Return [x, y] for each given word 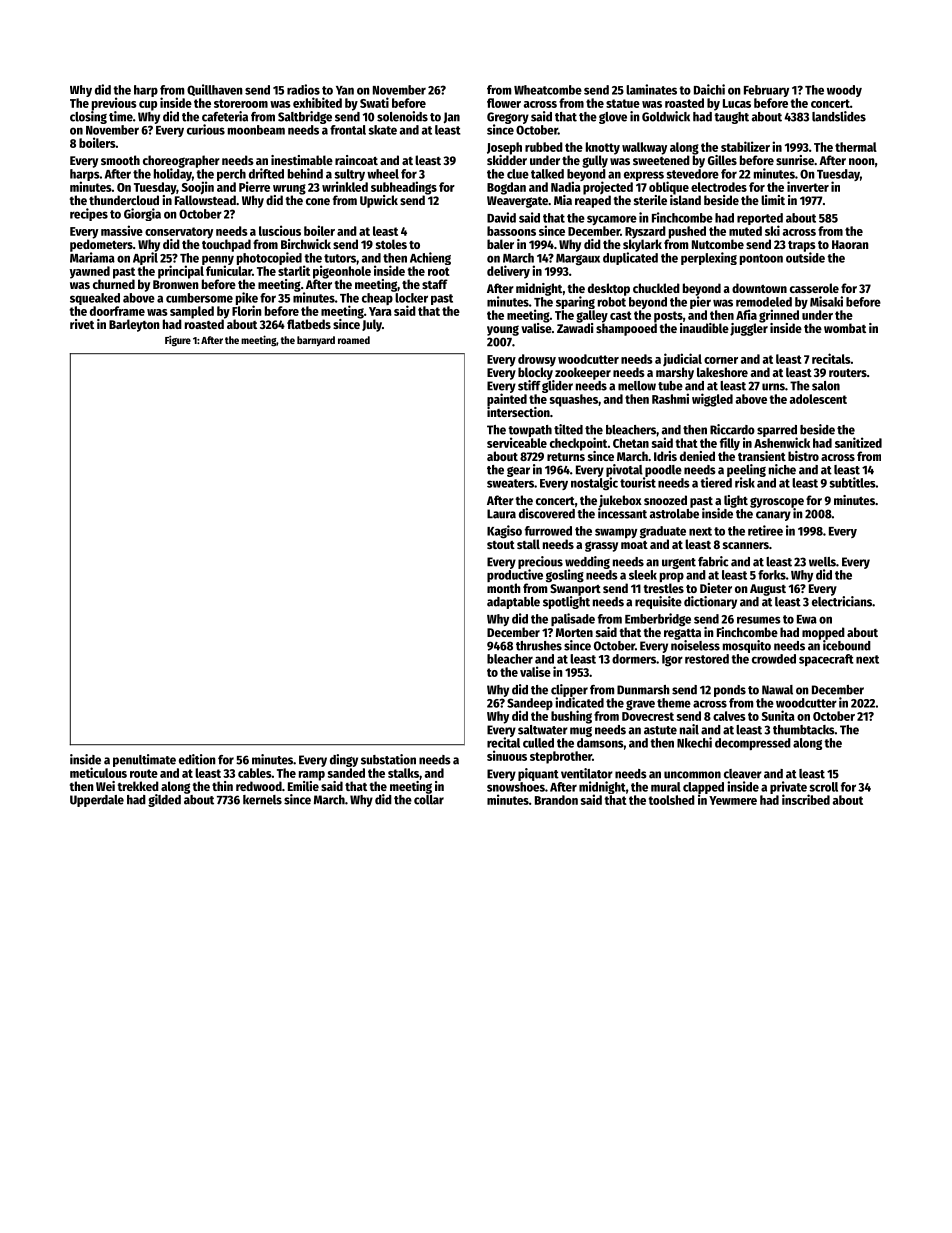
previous [114, 104]
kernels [262, 800]
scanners [746, 545]
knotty [603, 148]
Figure [178, 340]
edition [197, 759]
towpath [530, 431]
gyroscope [777, 502]
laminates [651, 89]
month [504, 588]
